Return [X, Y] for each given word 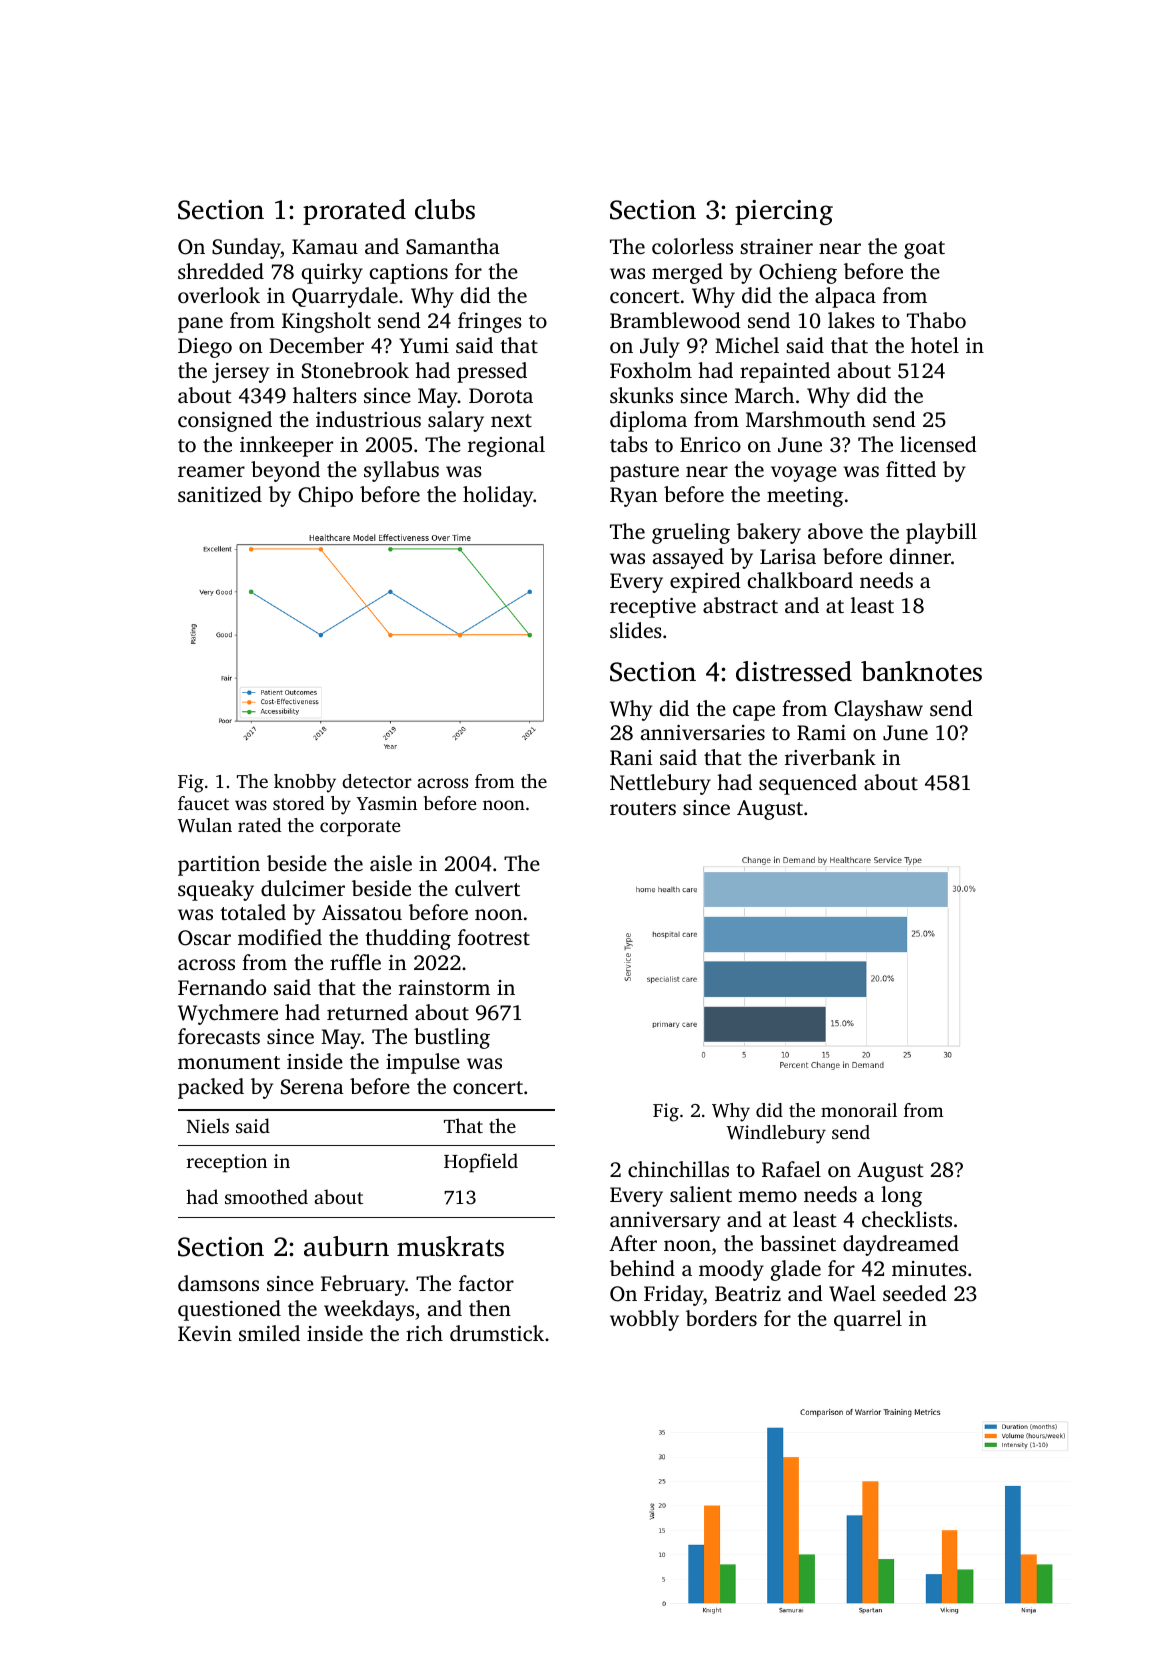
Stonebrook [355, 370]
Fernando [222, 987]
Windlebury [776, 1134]
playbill [941, 533]
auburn [346, 1246]
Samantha [453, 246]
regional [506, 446]
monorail [859, 1110]
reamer [211, 471]
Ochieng [798, 273]
